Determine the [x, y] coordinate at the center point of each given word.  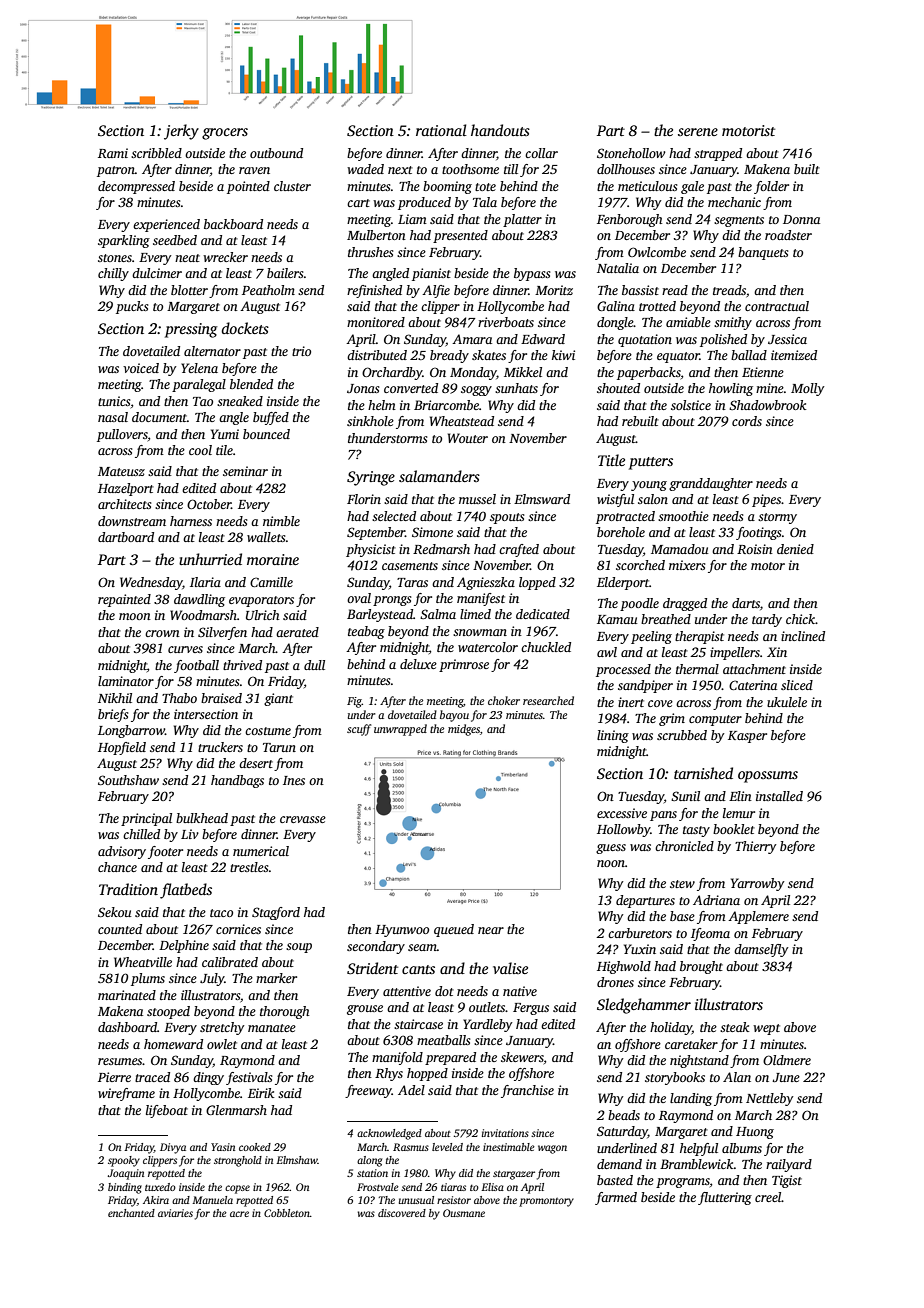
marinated [127, 995]
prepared [450, 1058]
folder [771, 187]
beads [624, 1115]
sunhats [516, 388]
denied [795, 549]
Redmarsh [441, 549]
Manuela [212, 1200]
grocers [225, 134]
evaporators [261, 601]
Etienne [763, 372]
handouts [500, 130]
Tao [203, 401]
